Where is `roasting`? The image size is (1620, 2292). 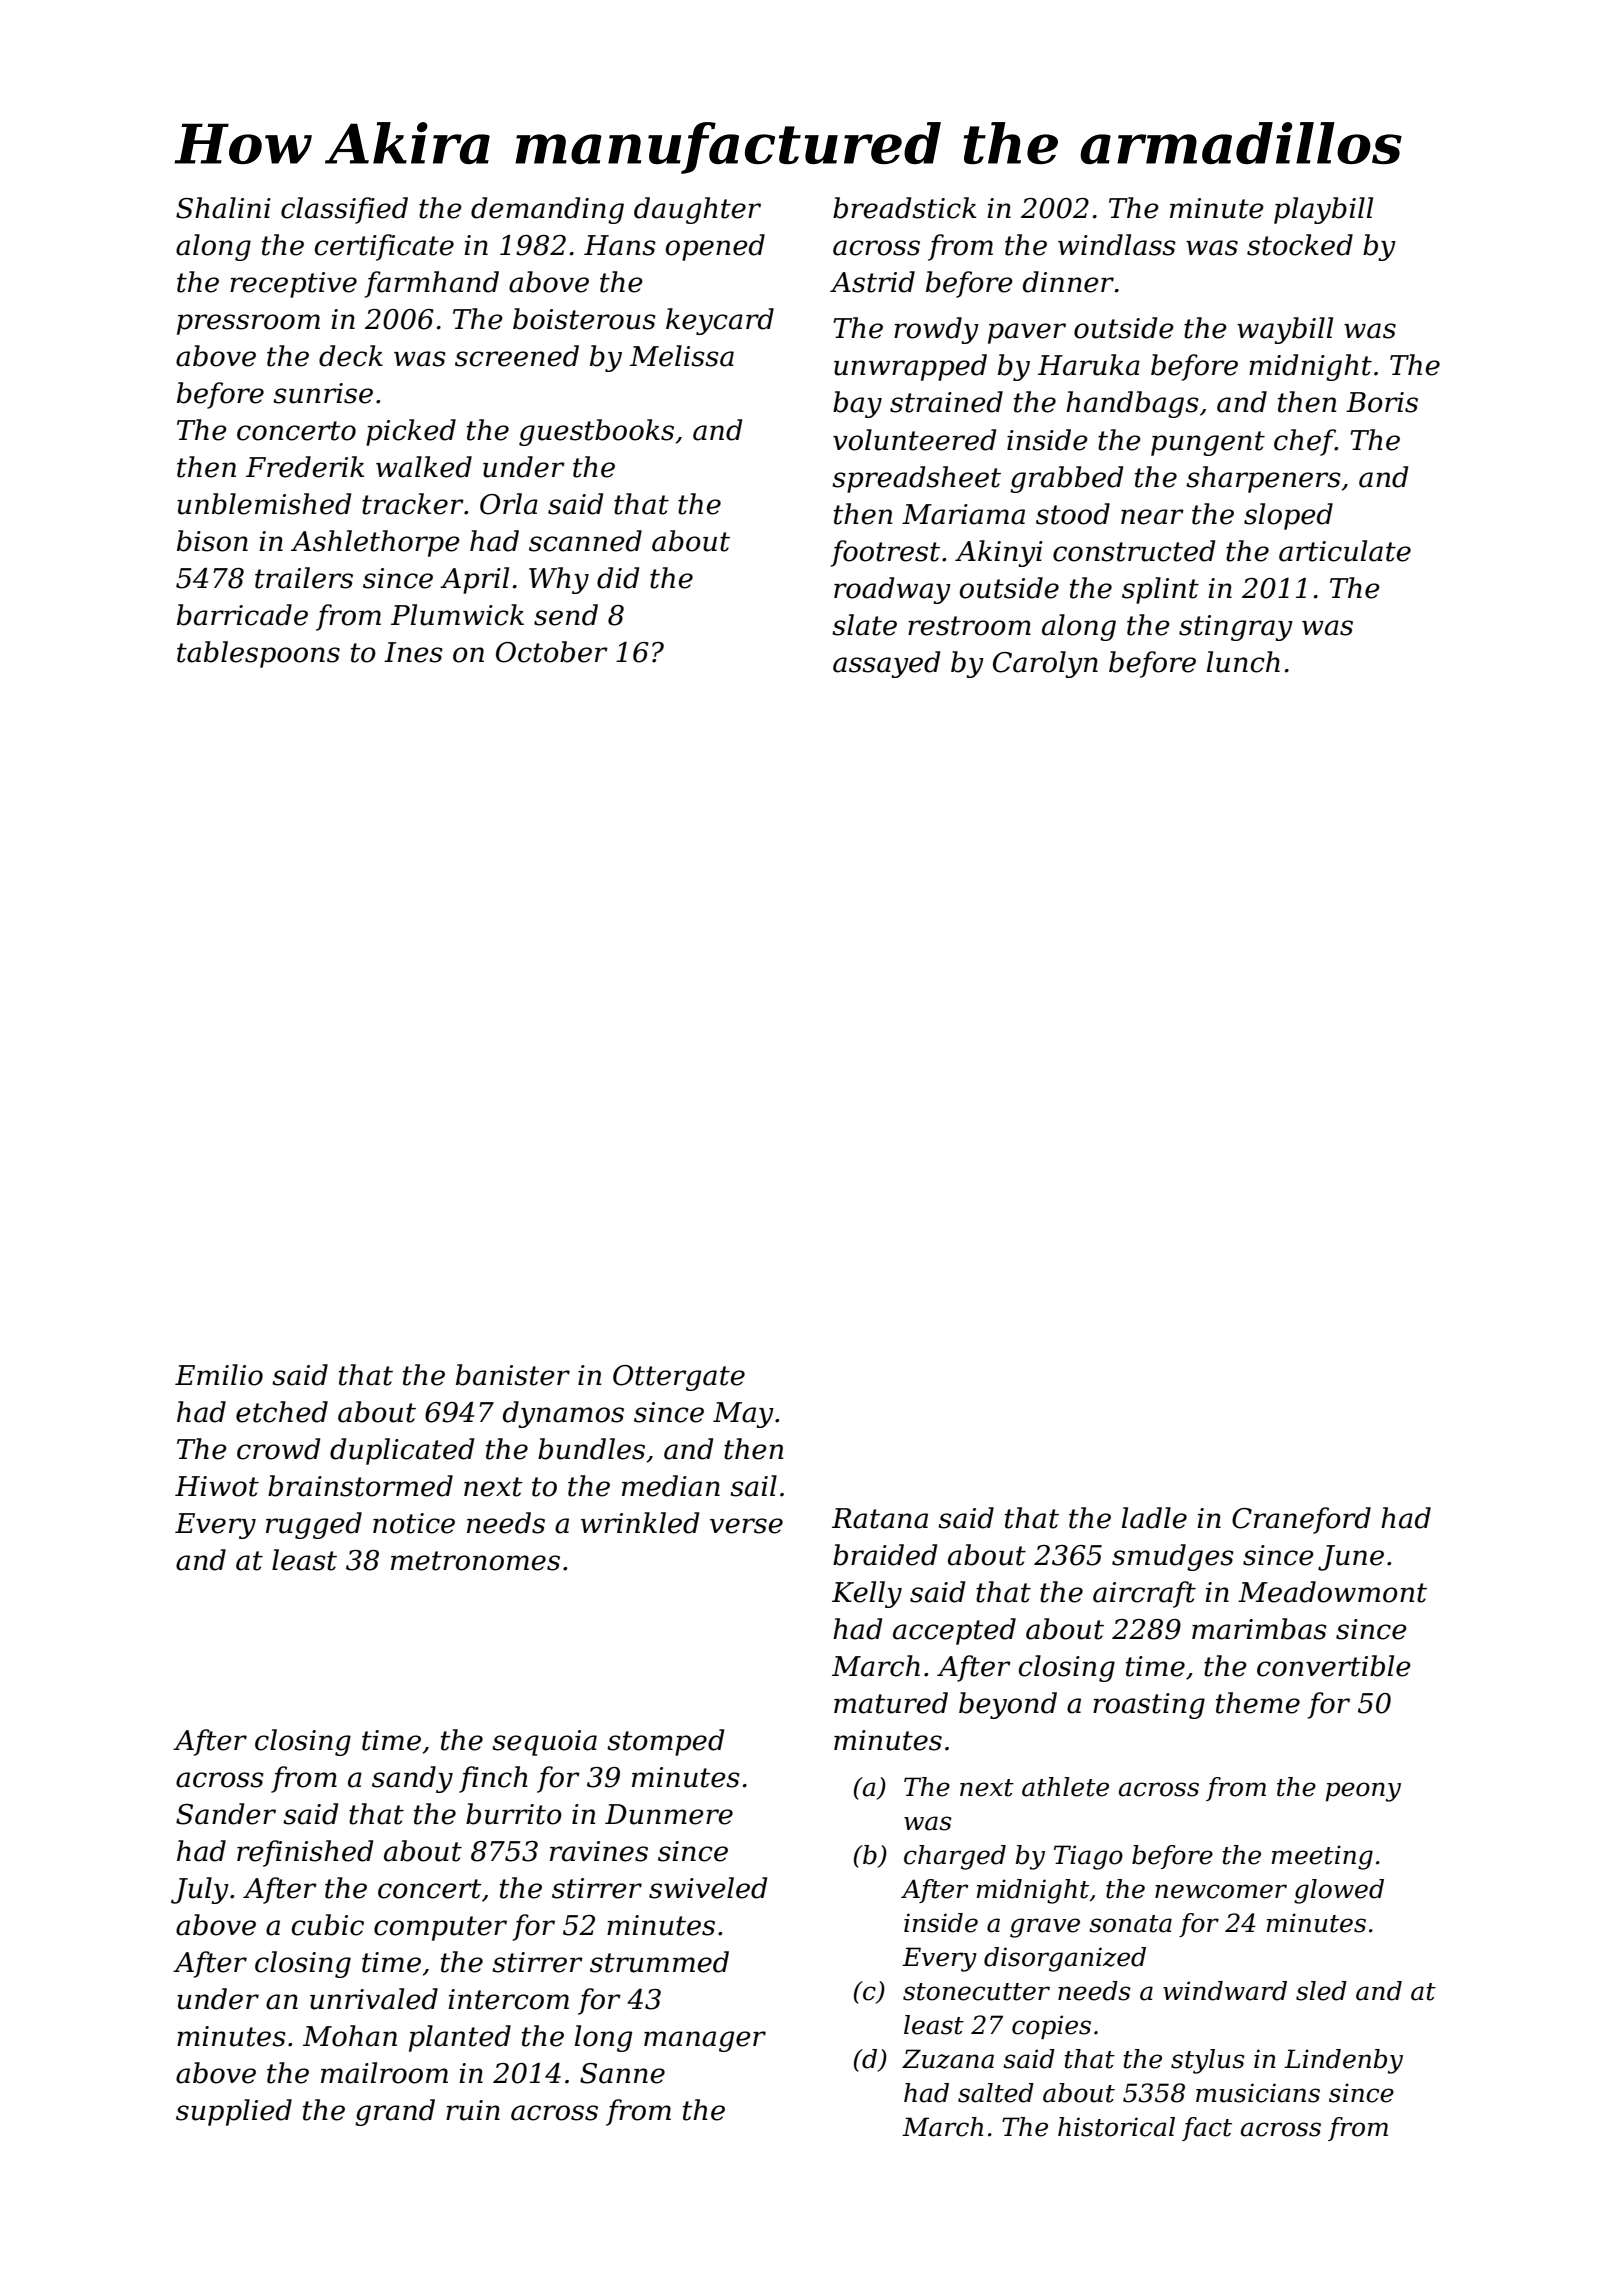
roasting is located at coordinates (1149, 1706).
